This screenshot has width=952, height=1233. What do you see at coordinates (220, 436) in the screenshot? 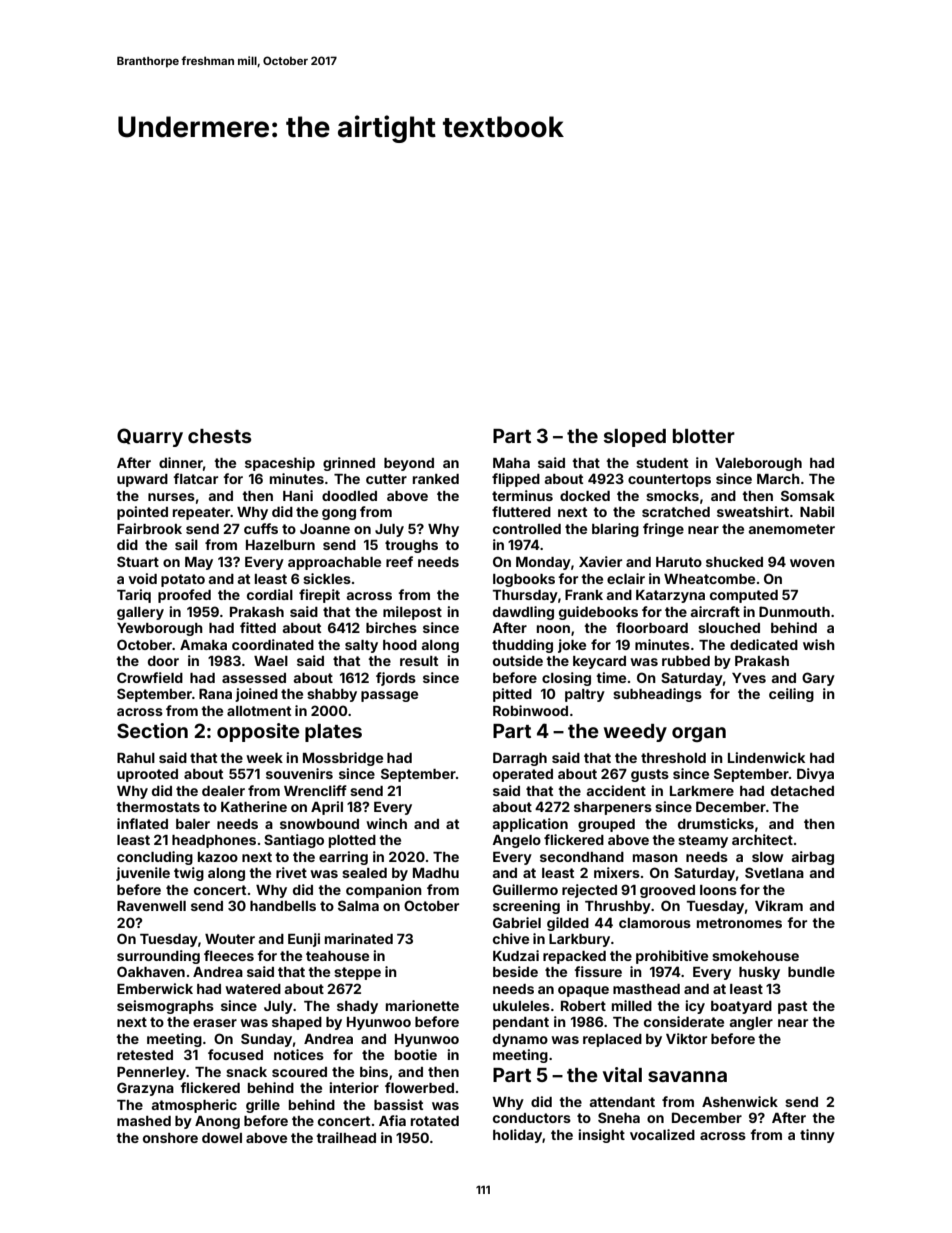
I see `chests` at bounding box center [220, 436].
